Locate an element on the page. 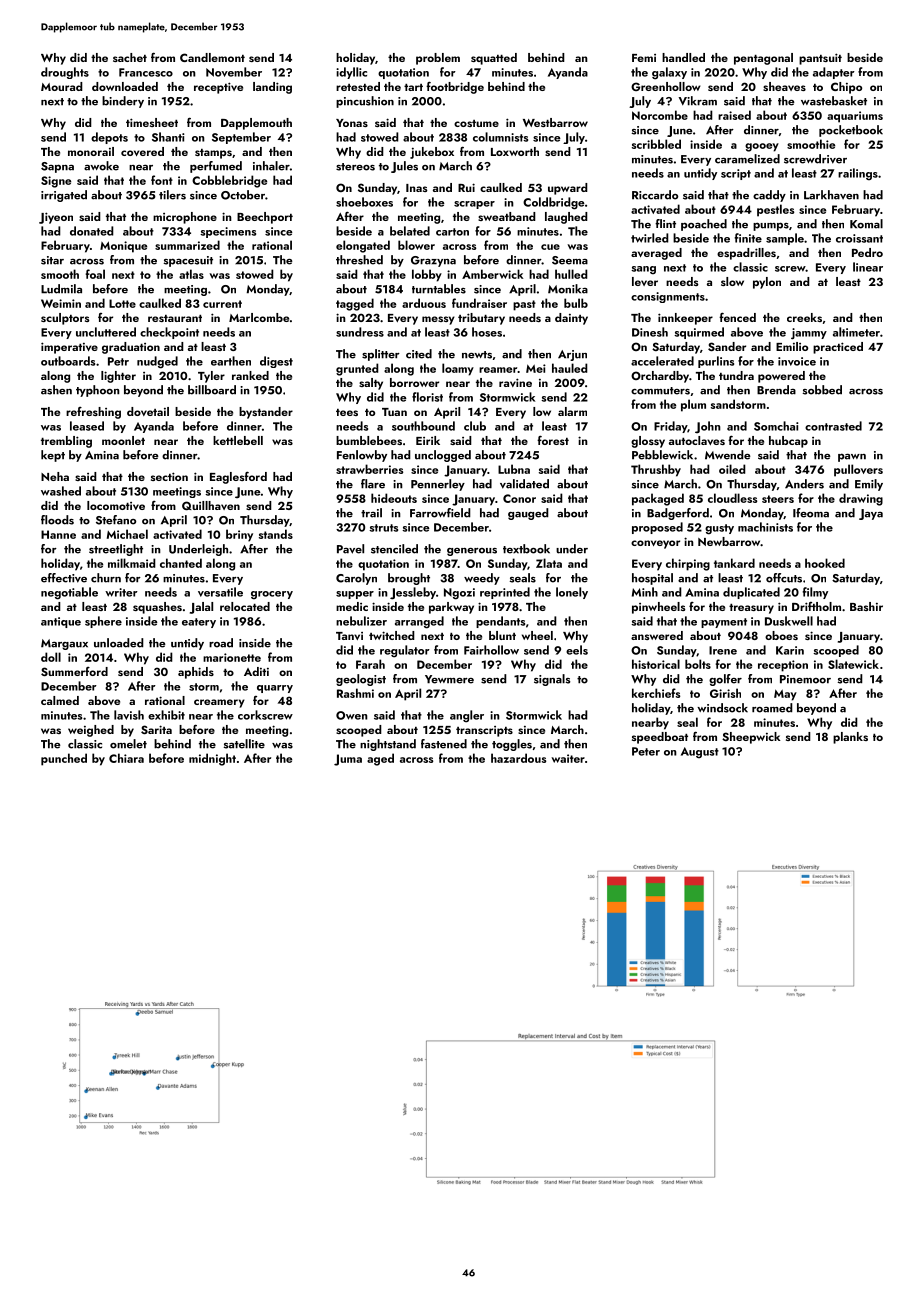 The image size is (924, 1308). handled is located at coordinates (683, 57).
